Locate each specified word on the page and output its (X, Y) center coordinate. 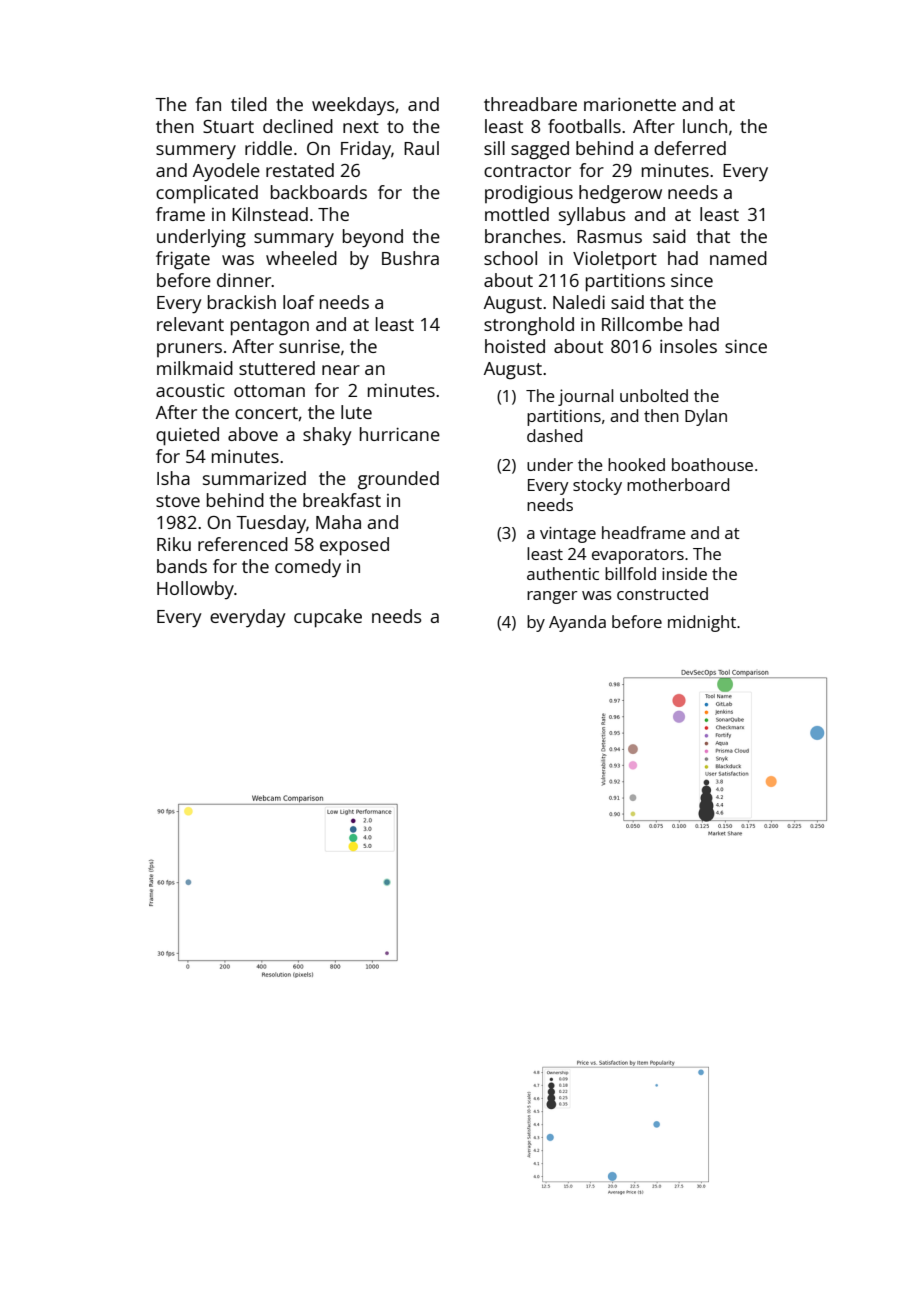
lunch (705, 126)
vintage (568, 535)
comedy (308, 568)
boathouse (712, 464)
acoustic (190, 390)
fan (208, 104)
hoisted (515, 346)
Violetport (615, 260)
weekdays (353, 106)
